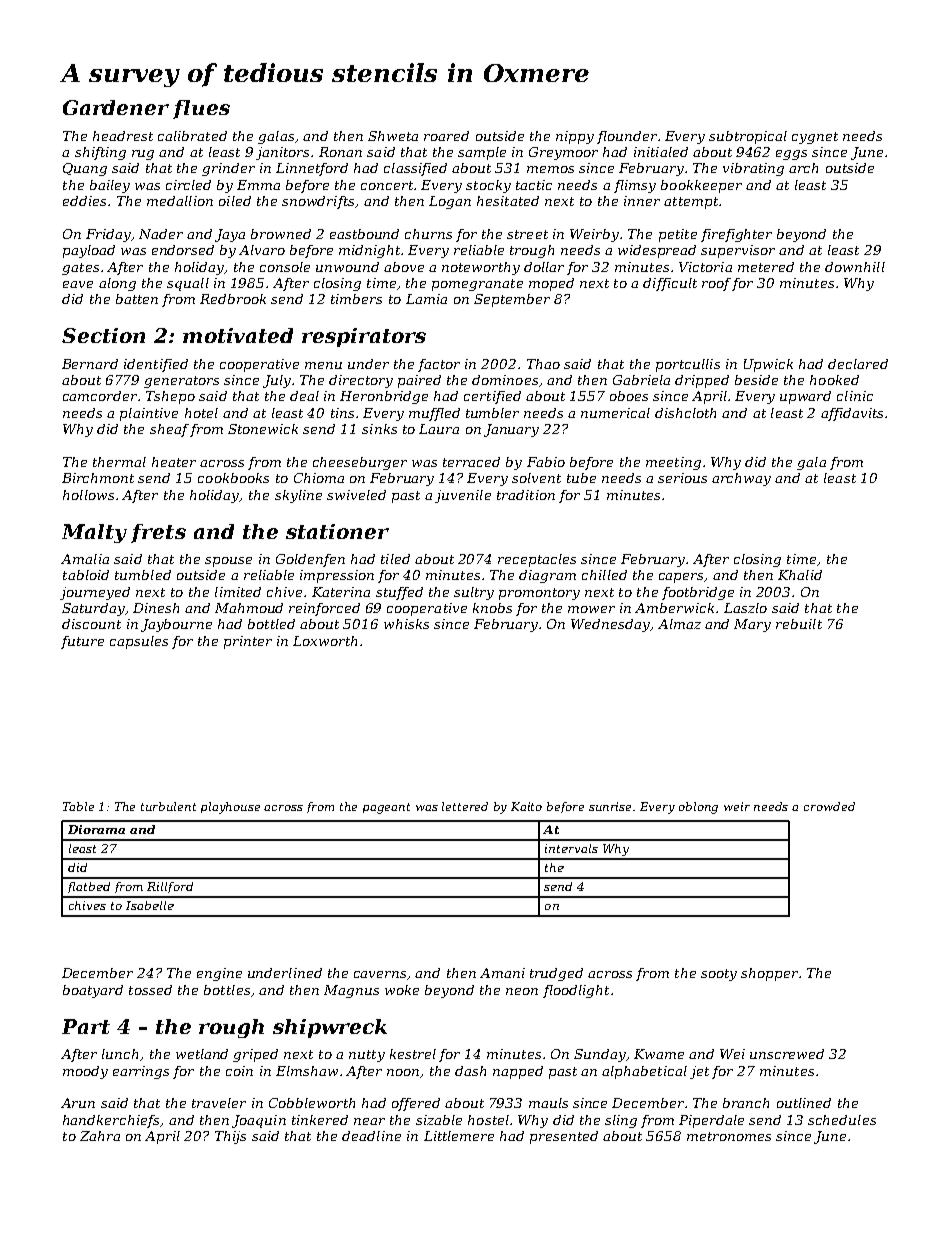 This screenshot has width=952, height=1233. Describe the element at coordinates (556, 974) in the screenshot. I see `trudged` at that location.
